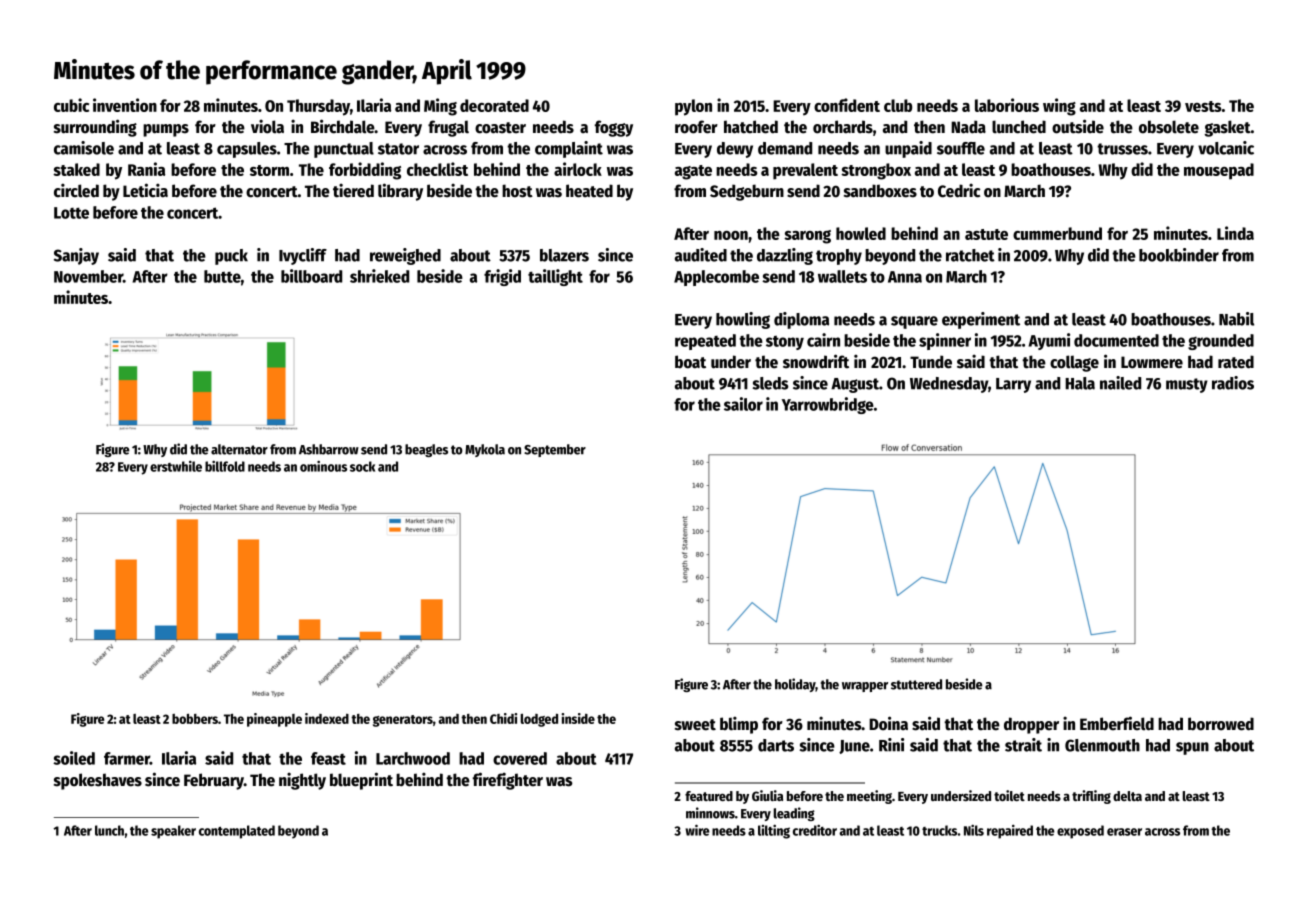 The width and height of the document is (1308, 924). What do you see at coordinates (743, 404) in the document?
I see `sailor` at bounding box center [743, 404].
